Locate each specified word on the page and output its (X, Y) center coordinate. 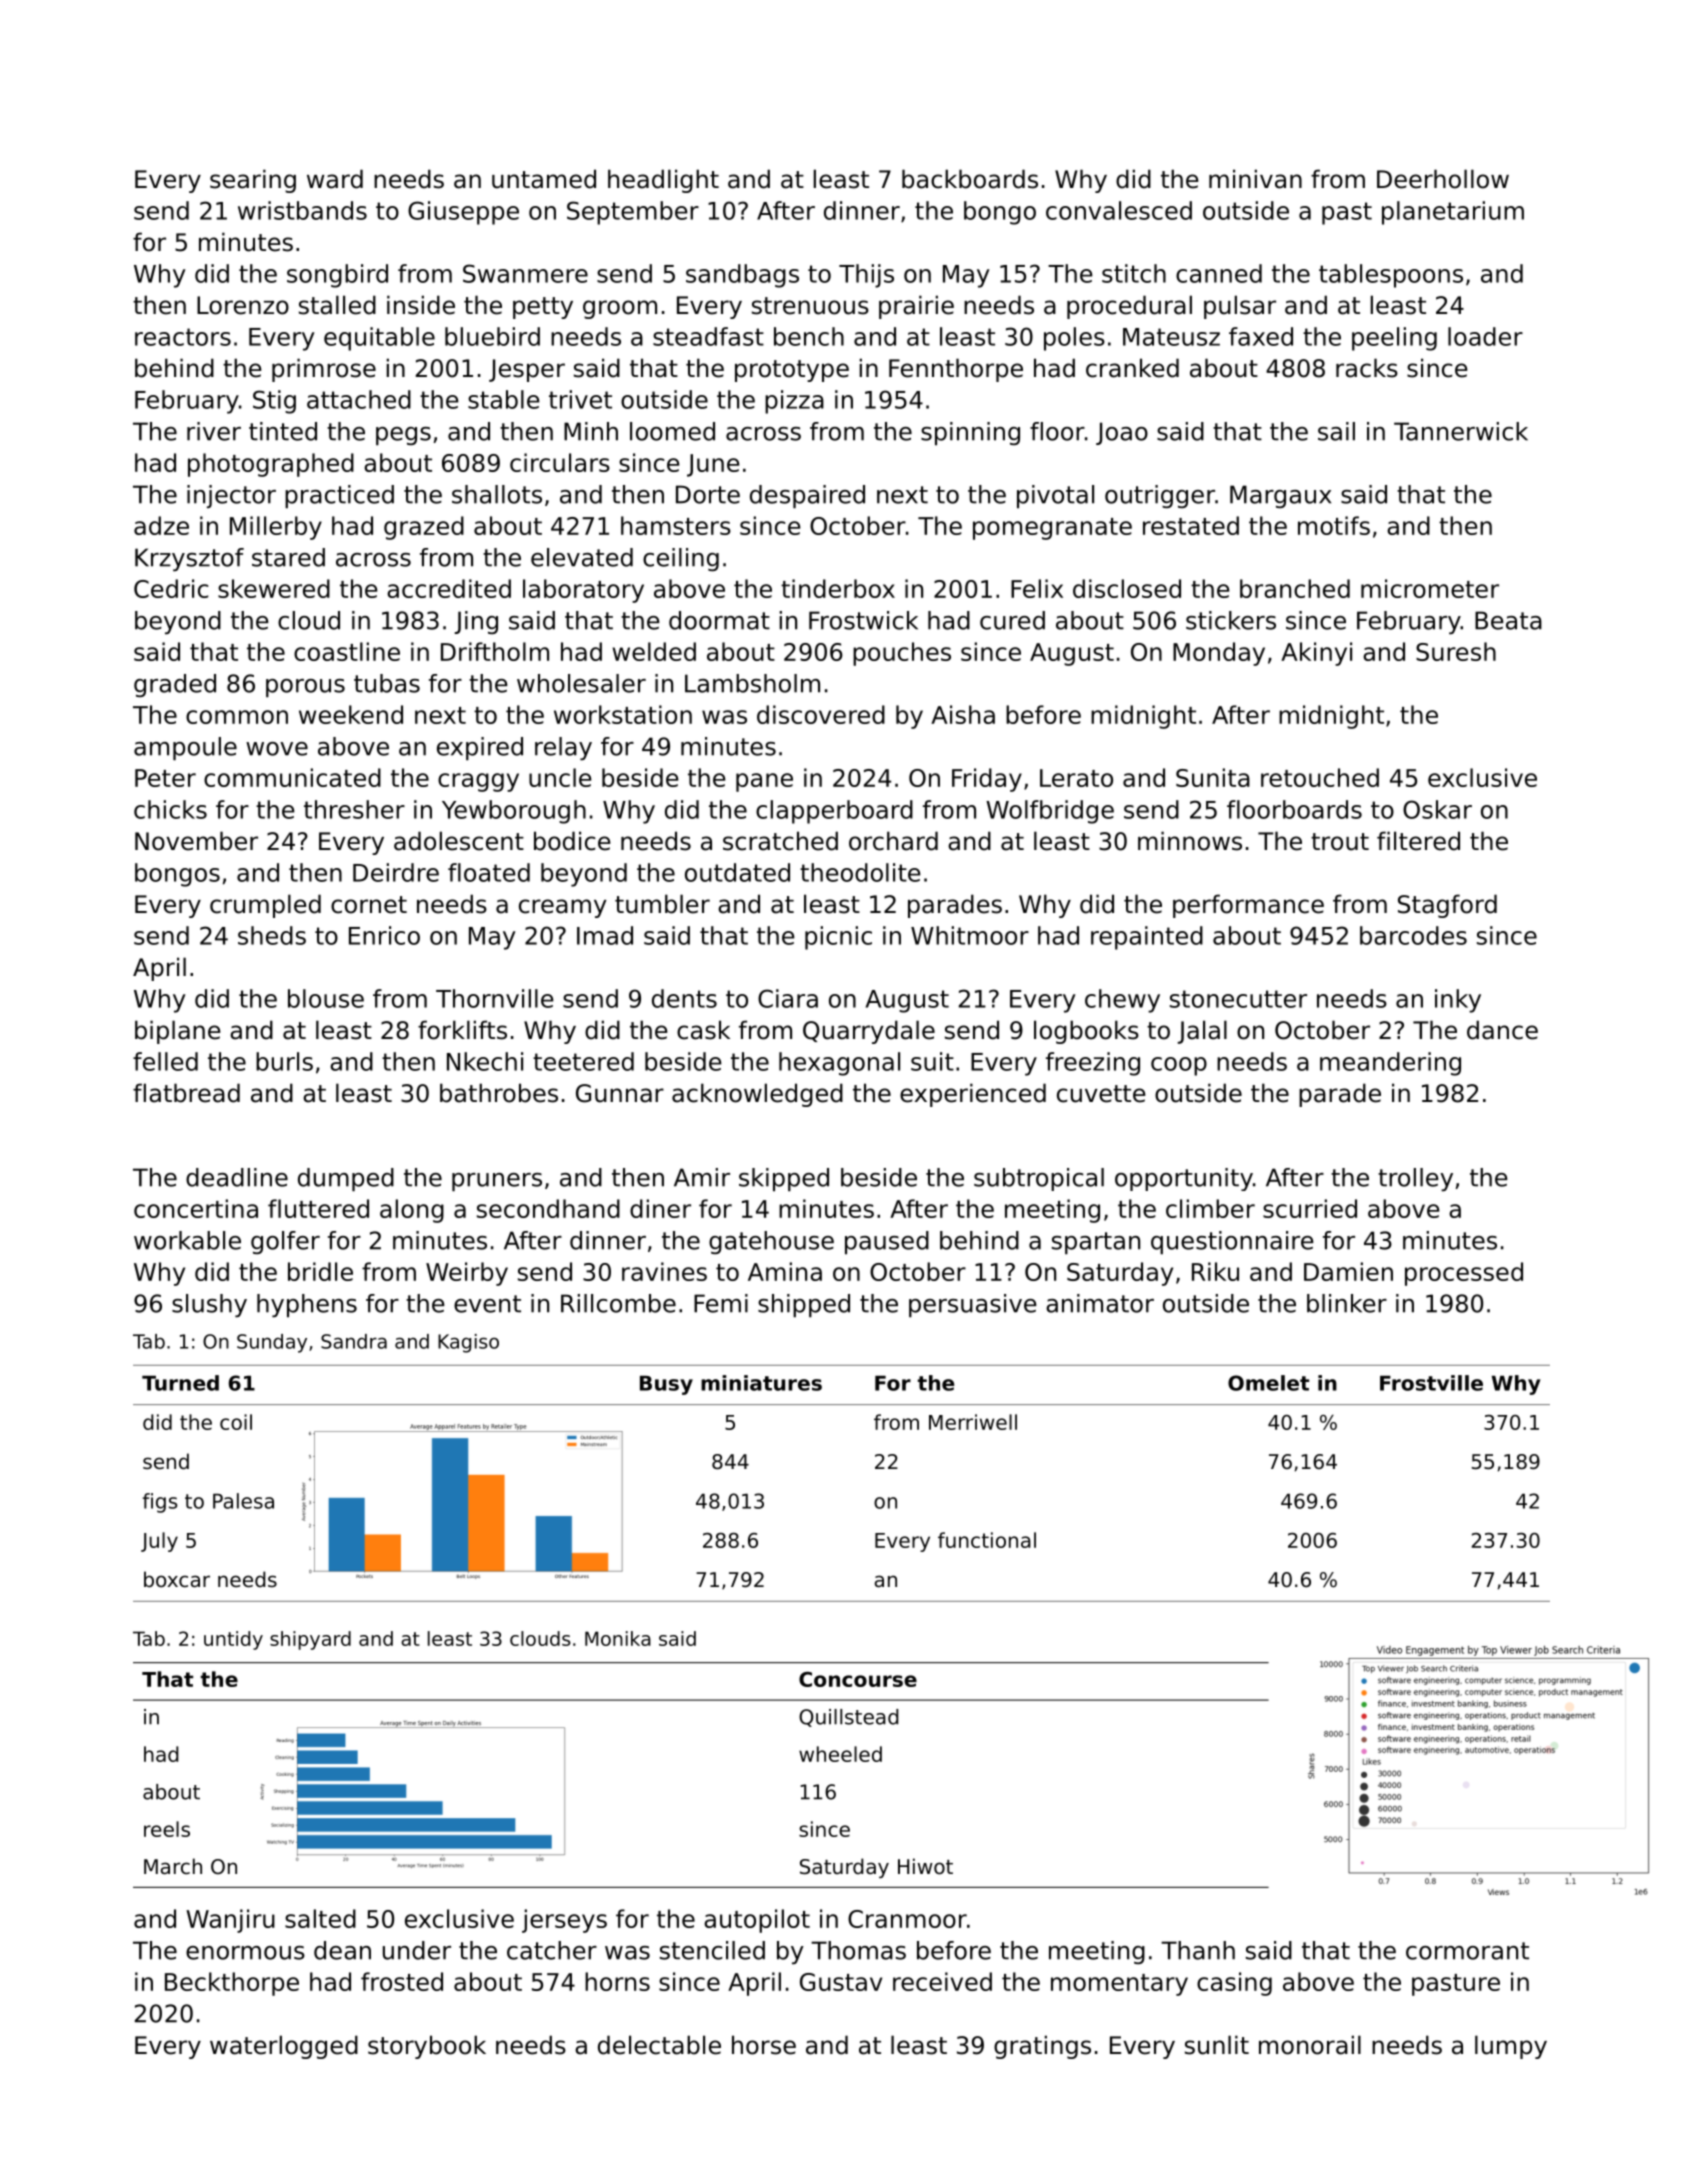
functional (987, 1540)
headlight (663, 181)
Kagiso (468, 1343)
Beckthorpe (232, 1984)
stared (288, 557)
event (487, 1304)
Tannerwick (1461, 431)
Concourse (858, 1679)
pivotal (1055, 497)
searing (253, 181)
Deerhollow (1443, 179)
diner (660, 1208)
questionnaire (1232, 1243)
